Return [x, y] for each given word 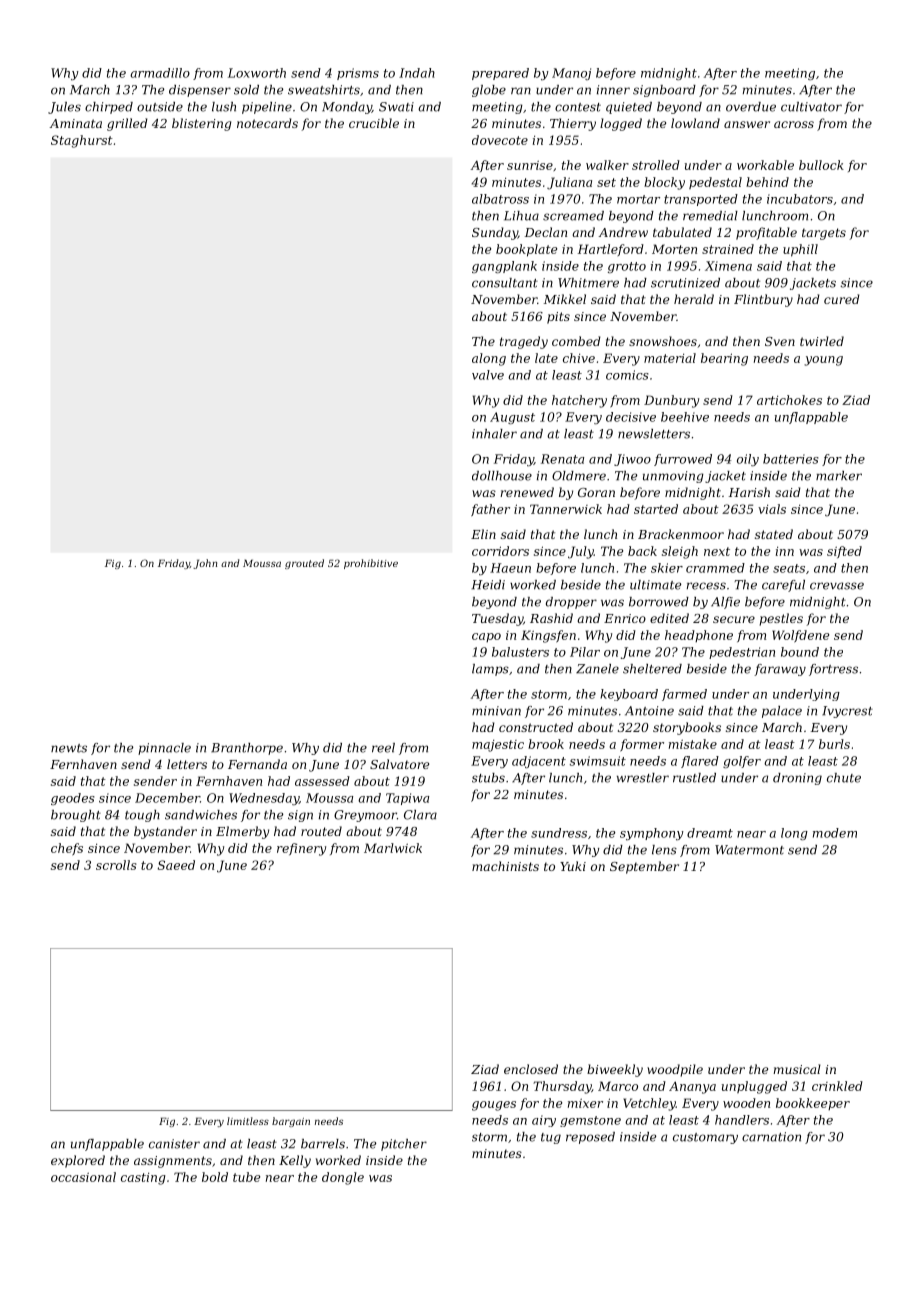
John [205, 564]
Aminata [75, 123]
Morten [674, 249]
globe [489, 91]
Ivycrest [847, 712]
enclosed [531, 1069]
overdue [751, 107]
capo [486, 637]
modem [835, 833]
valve [488, 375]
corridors [500, 551]
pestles [781, 619]
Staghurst [82, 141]
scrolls [116, 865]
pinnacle [164, 749]
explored [78, 1161]
